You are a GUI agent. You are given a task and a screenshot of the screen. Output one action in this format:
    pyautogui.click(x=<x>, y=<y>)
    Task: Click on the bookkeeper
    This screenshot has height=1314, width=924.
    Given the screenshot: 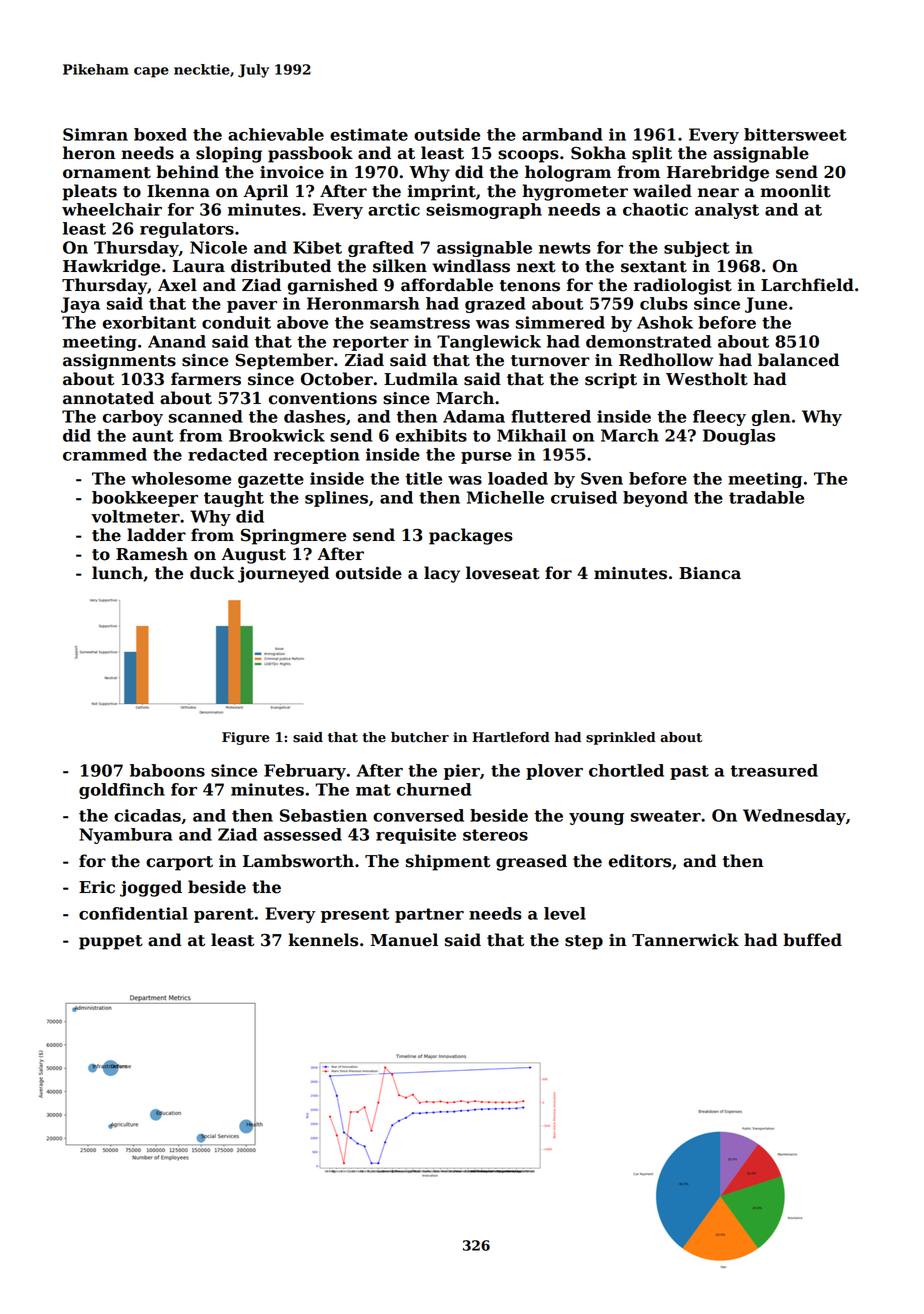 What is the action you would take?
    pyautogui.click(x=145, y=499)
